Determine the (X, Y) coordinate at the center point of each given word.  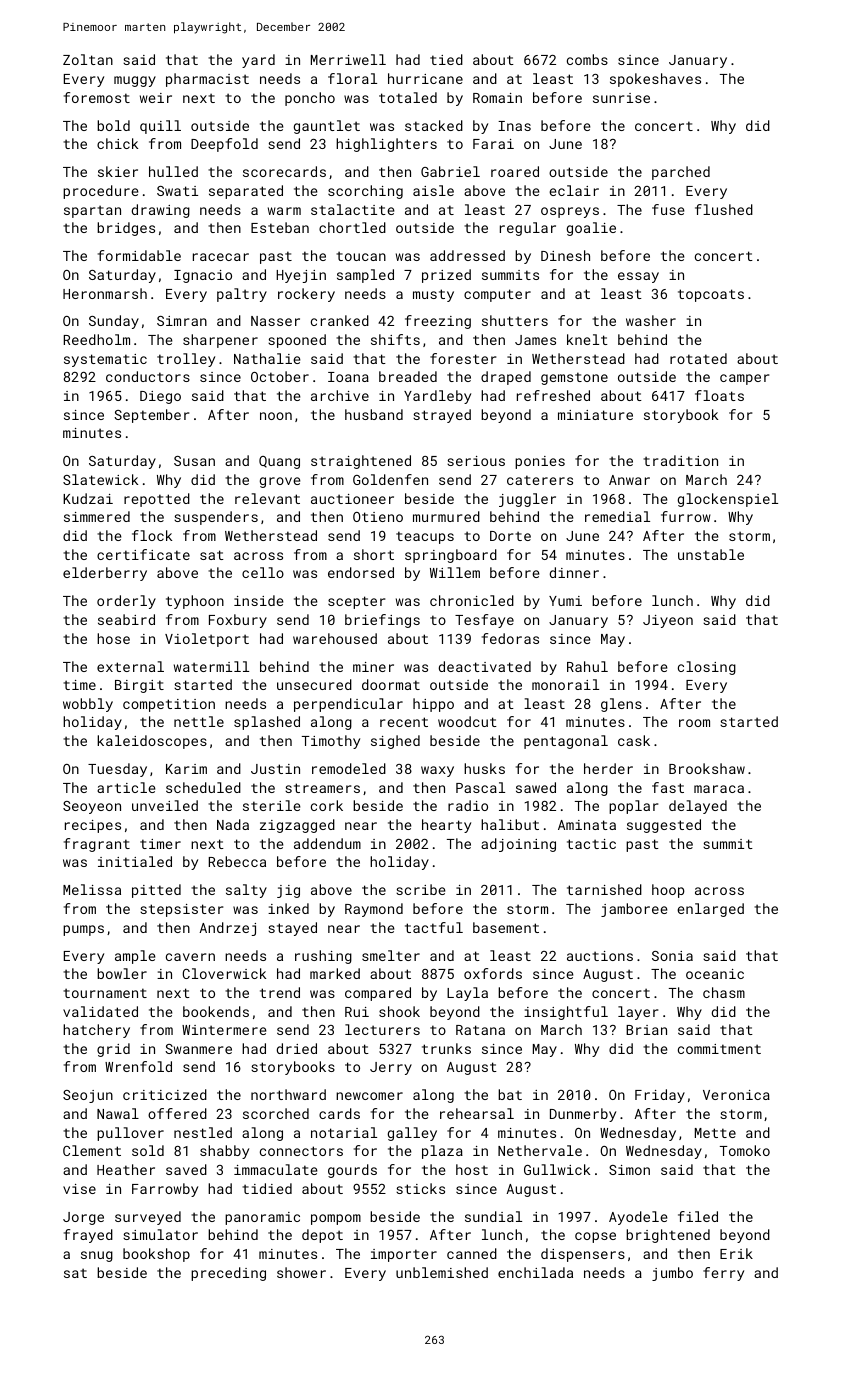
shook (399, 1011)
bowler (122, 973)
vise (79, 1189)
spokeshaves (655, 80)
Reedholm (97, 339)
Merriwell (348, 59)
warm (284, 211)
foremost (97, 97)
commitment (719, 1049)
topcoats (711, 295)
